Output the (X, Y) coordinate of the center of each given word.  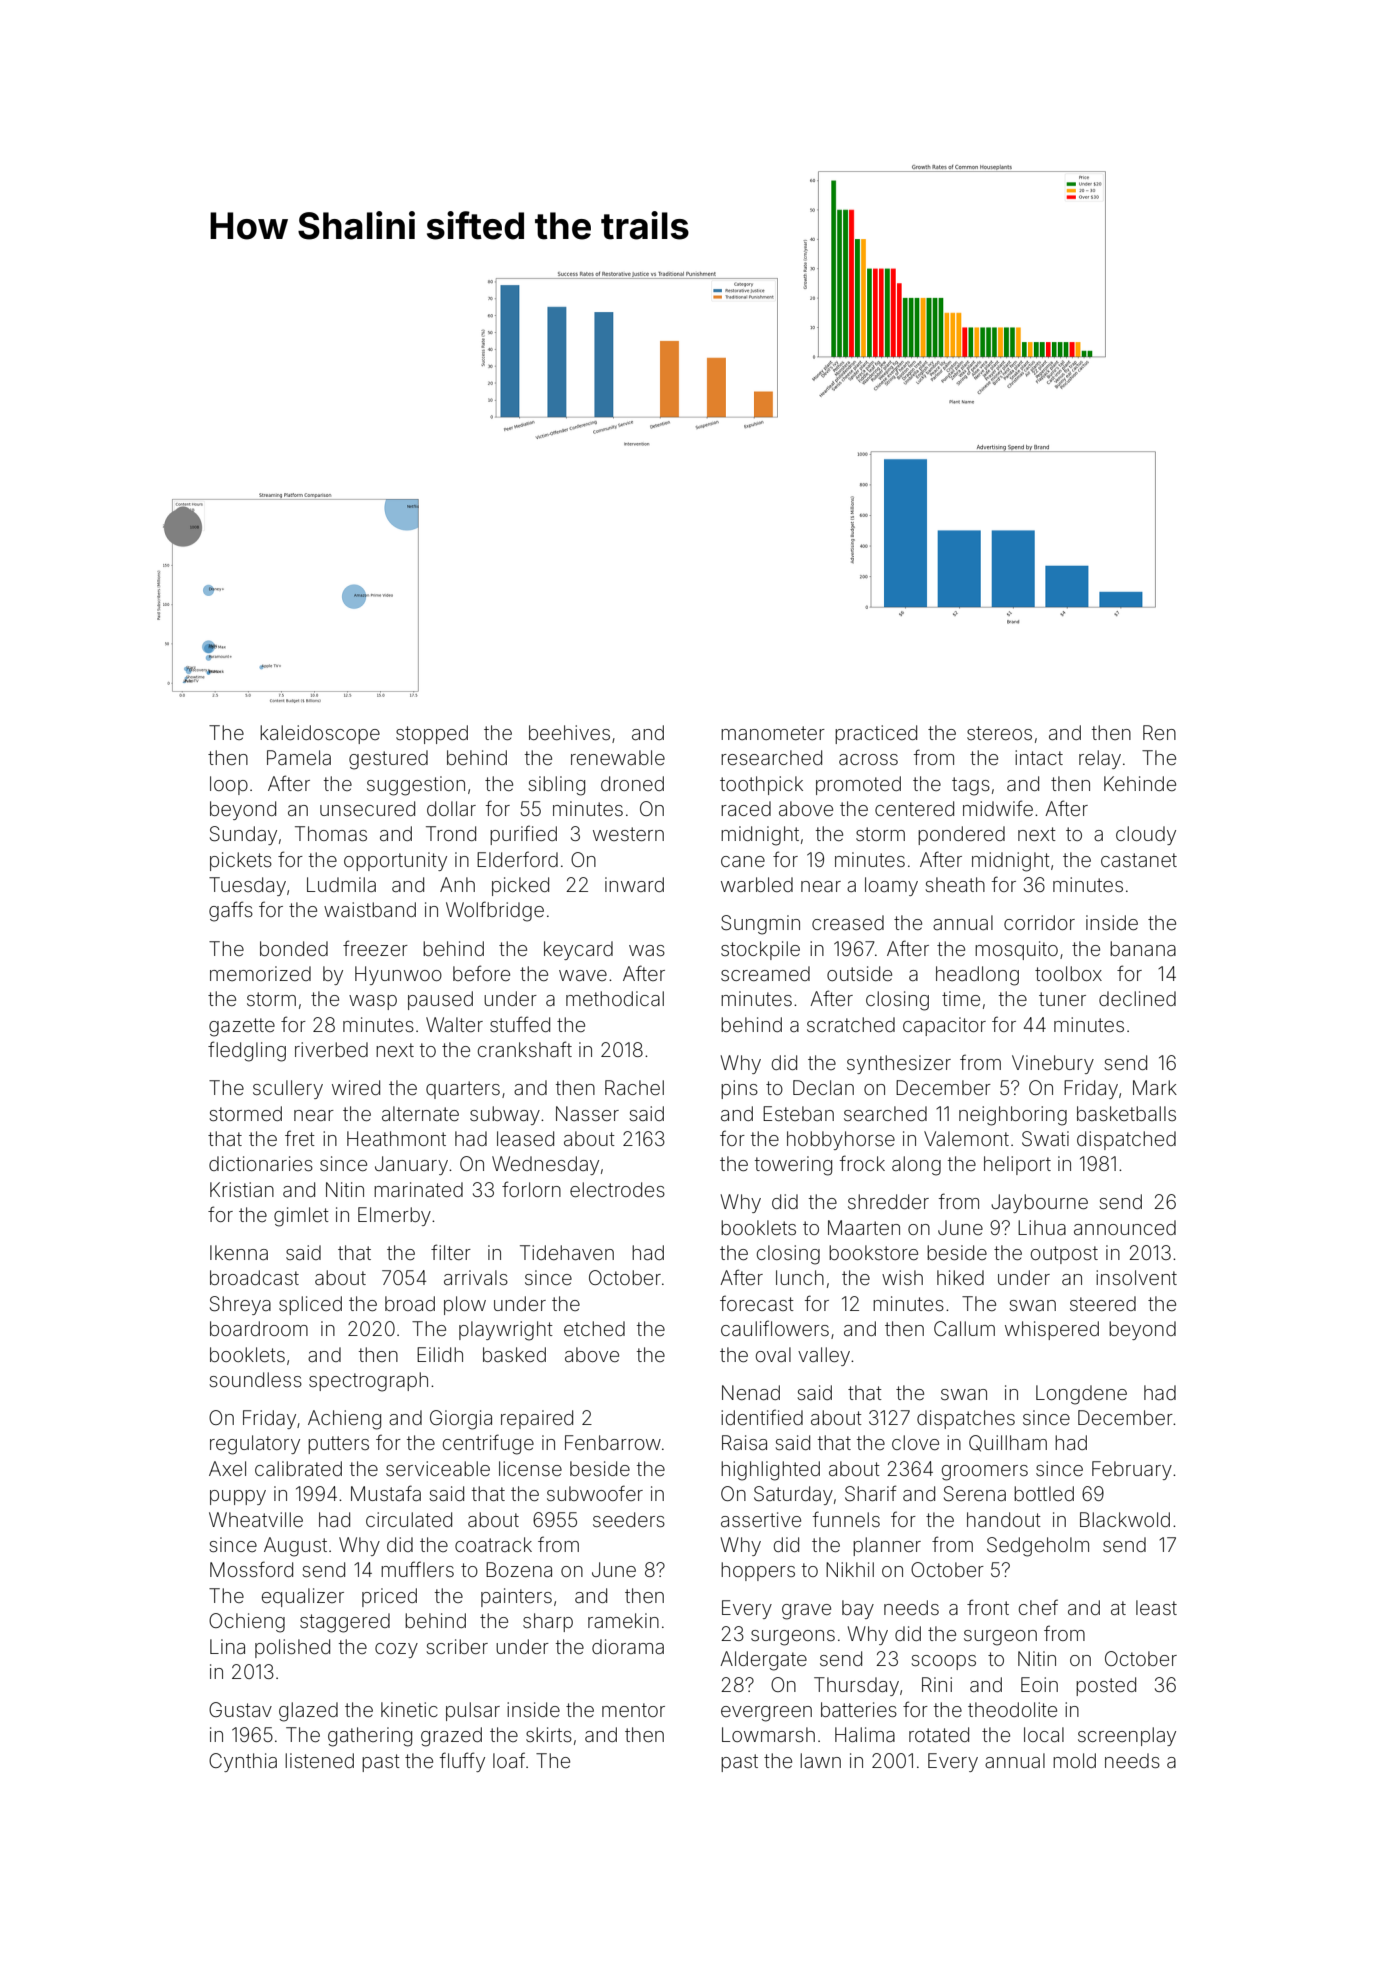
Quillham (1008, 1443)
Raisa (744, 1442)
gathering (370, 1737)
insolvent (1136, 1277)
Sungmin (760, 925)
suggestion (416, 786)
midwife (998, 808)
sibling (556, 786)
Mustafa (386, 1493)
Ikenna (239, 1252)
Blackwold (1125, 1519)
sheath (955, 884)
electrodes (617, 1189)
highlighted (770, 1471)
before (481, 973)
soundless (255, 1379)
